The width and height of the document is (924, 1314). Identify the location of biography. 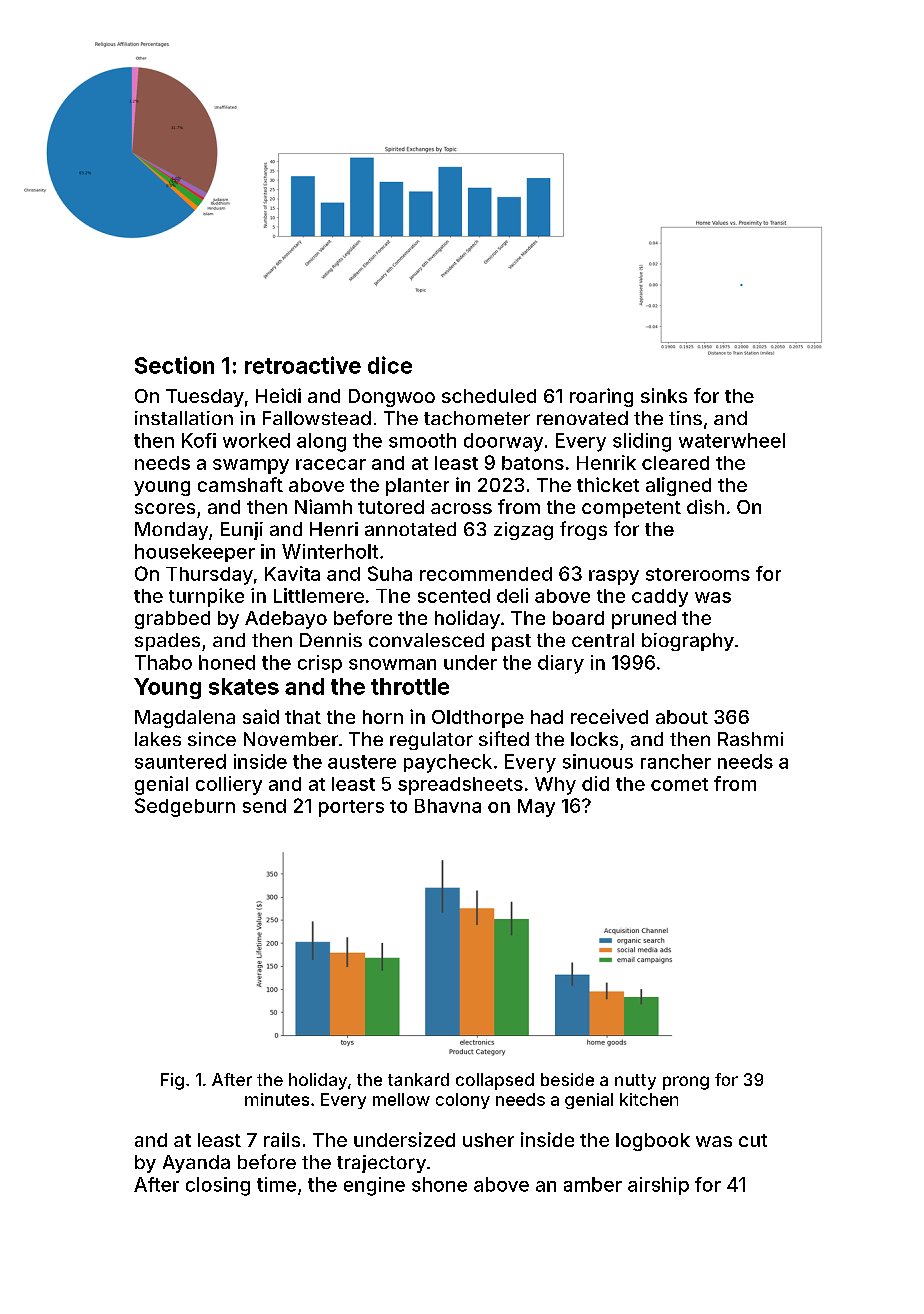
(688, 642).
